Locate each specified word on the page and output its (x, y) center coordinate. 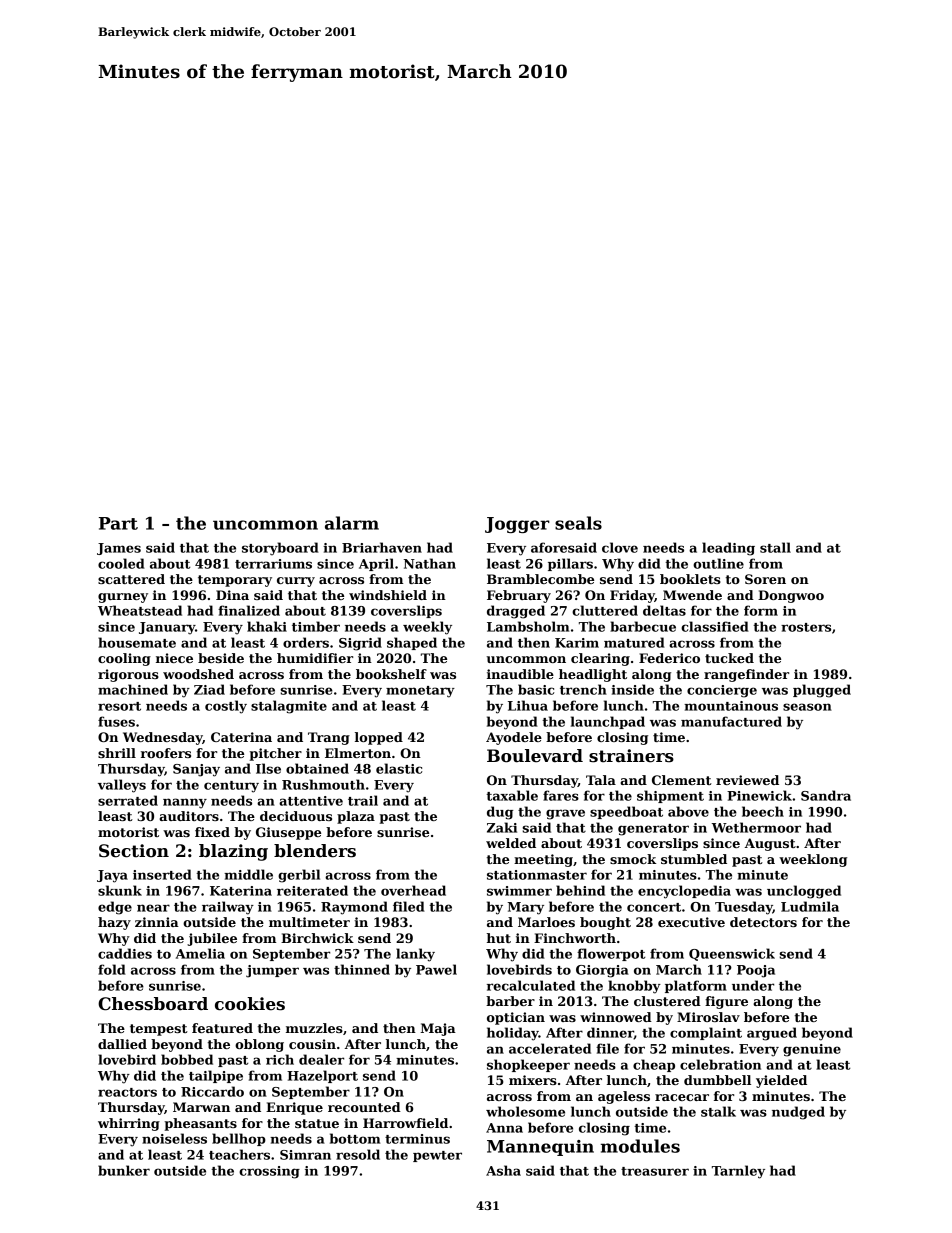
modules (640, 1146)
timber (316, 626)
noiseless (174, 1138)
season (807, 707)
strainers (631, 756)
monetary (420, 692)
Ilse (268, 768)
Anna (504, 1128)
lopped (379, 738)
